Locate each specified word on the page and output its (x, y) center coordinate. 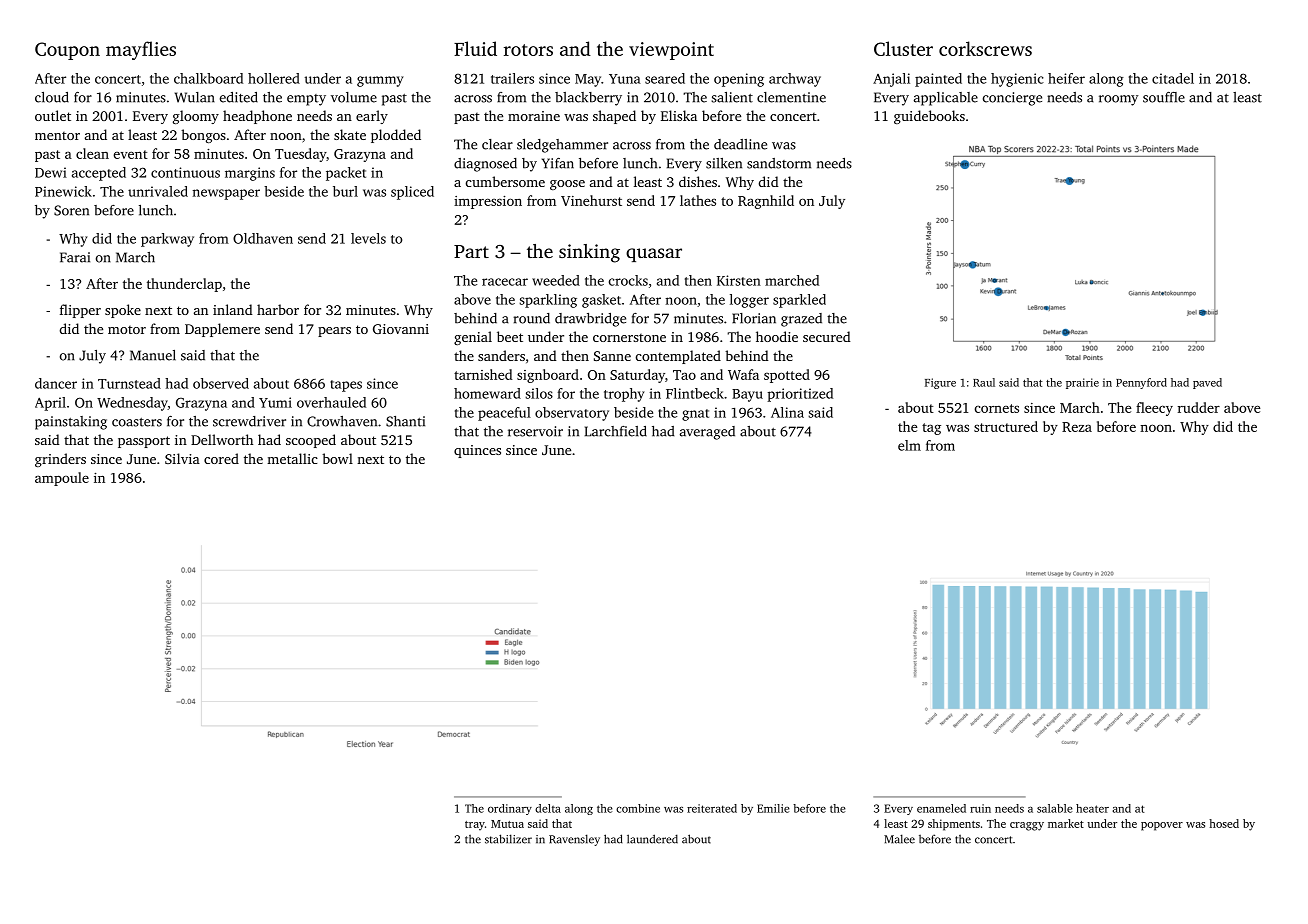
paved (1207, 383)
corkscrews (985, 48)
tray (475, 826)
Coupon (67, 51)
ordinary (510, 809)
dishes (698, 181)
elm (909, 445)
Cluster (903, 48)
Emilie (773, 808)
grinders (60, 460)
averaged (707, 433)
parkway (167, 240)
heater (1092, 808)
